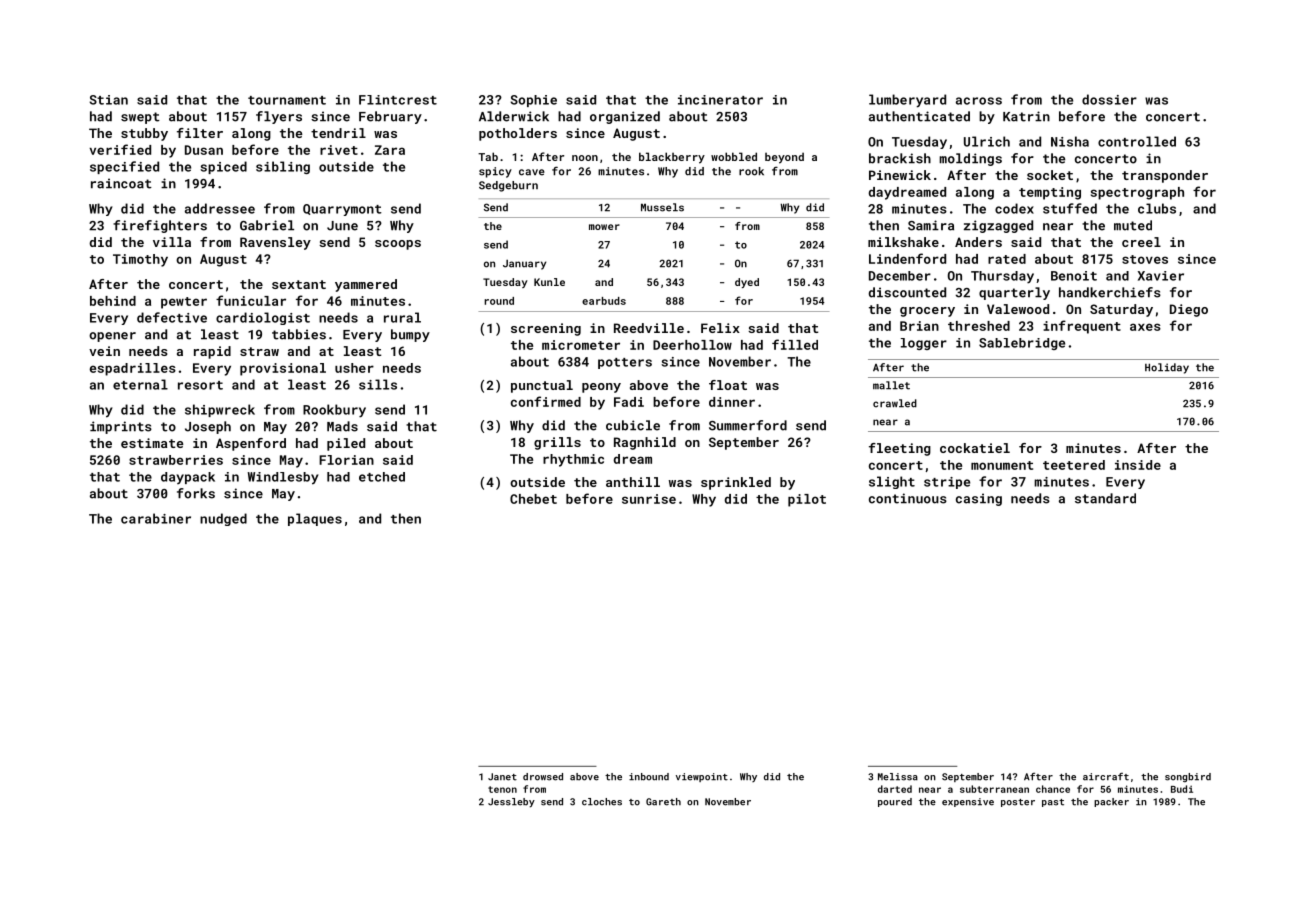 This screenshot has width=1308, height=924. I want to click on standard, so click(1105, 498).
